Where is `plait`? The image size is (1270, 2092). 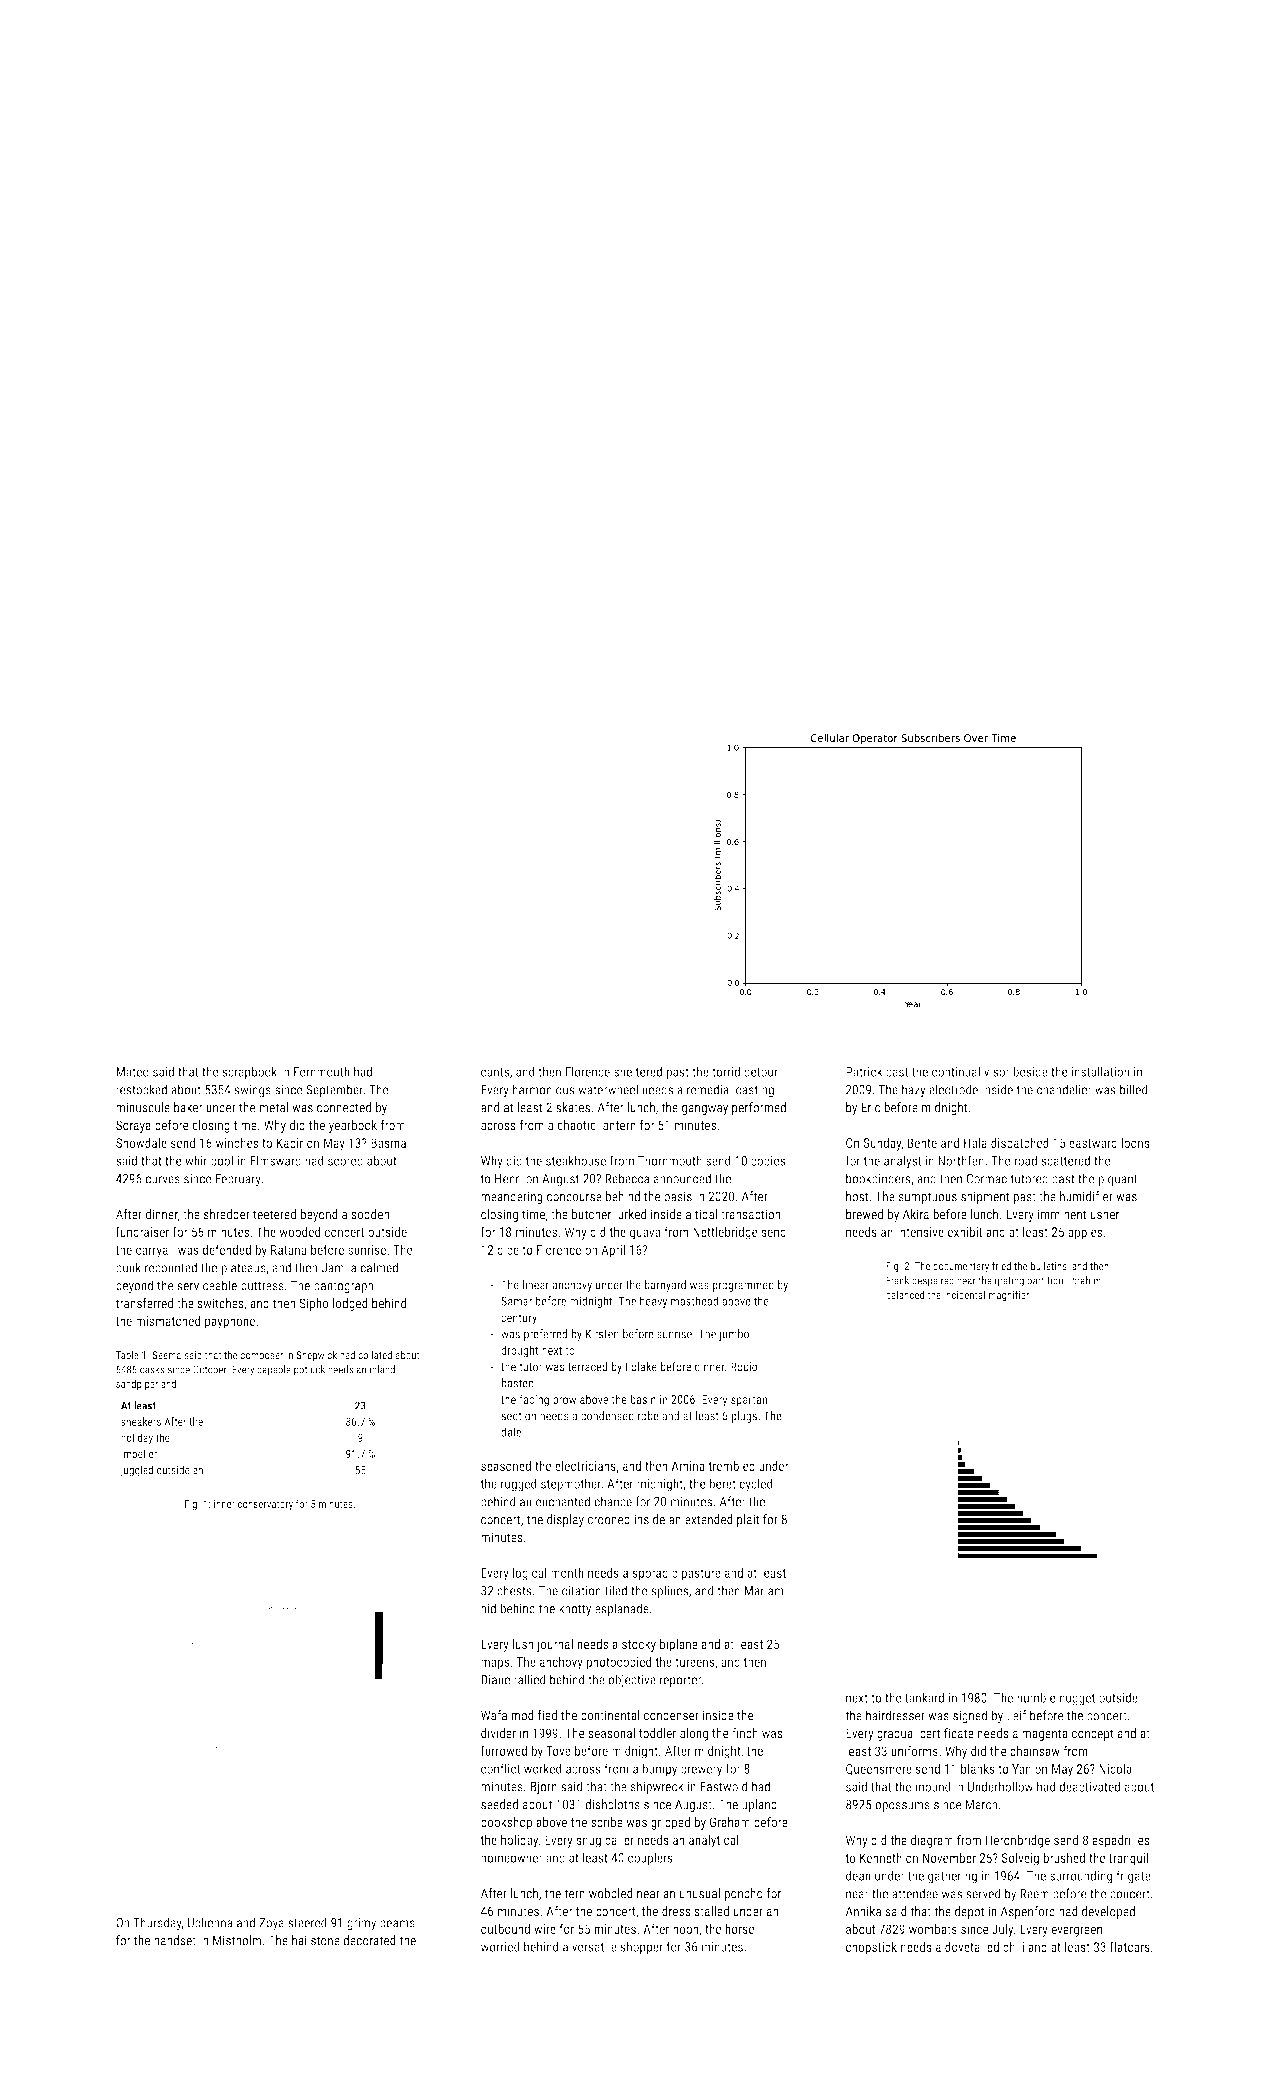 plait is located at coordinates (748, 1520).
